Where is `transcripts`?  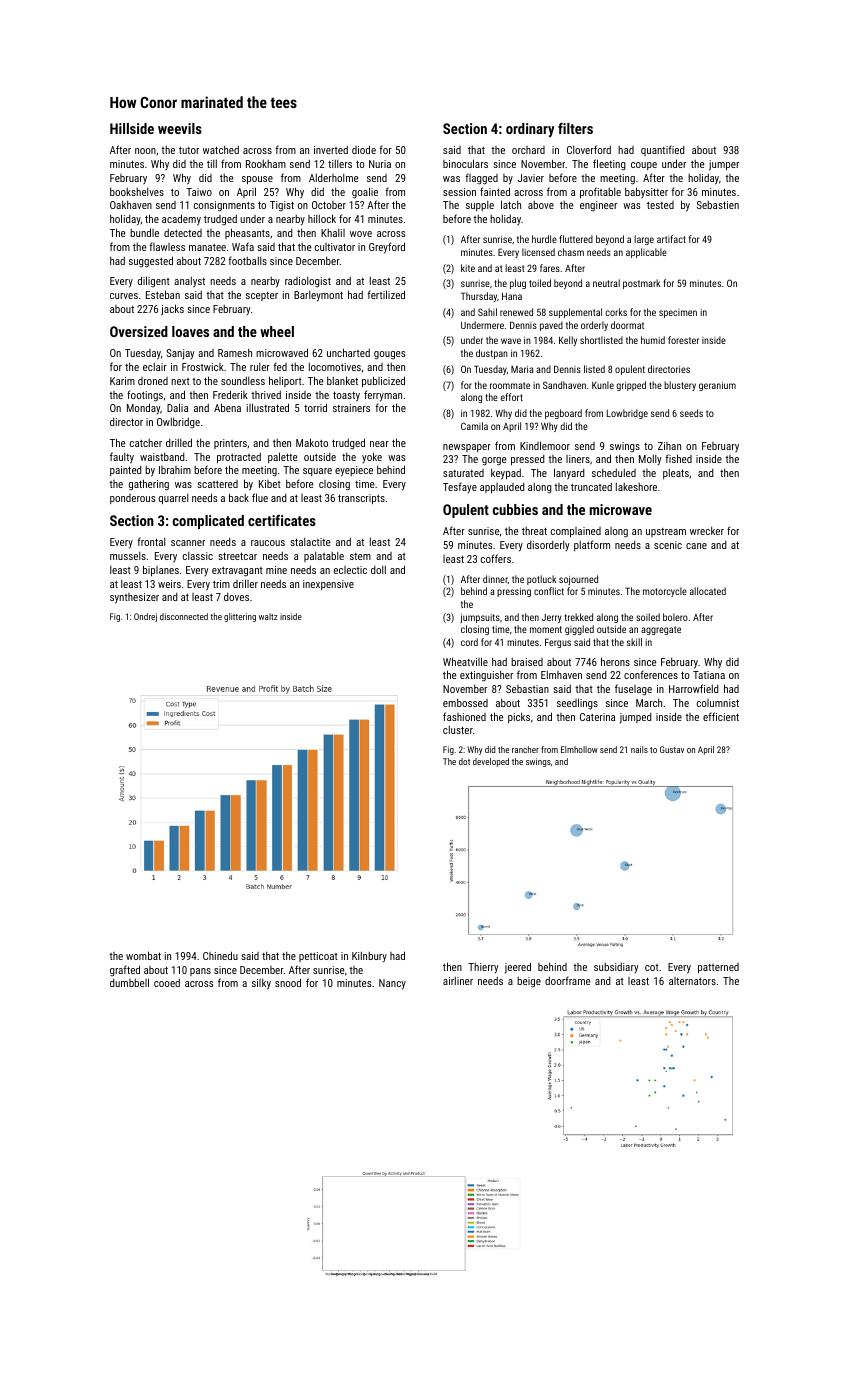 transcripts is located at coordinates (361, 499).
